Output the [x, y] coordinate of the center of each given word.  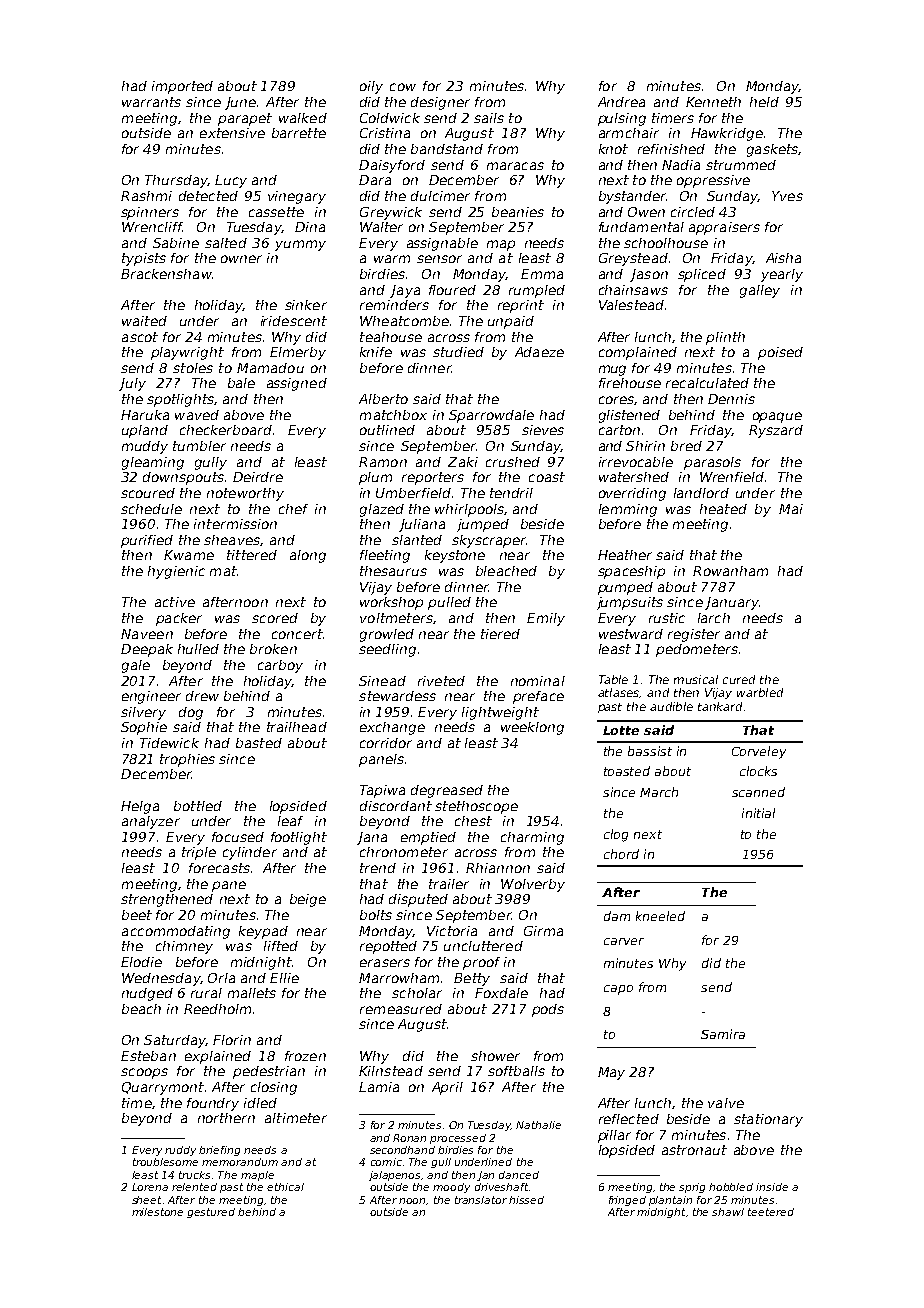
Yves [787, 196]
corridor [386, 743]
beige [308, 900]
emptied [428, 838]
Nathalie [538, 1125]
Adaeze [539, 352]
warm [392, 259]
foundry [213, 1104]
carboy [280, 666]
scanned [758, 792]
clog [616, 835]
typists [144, 259]
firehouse [630, 383]
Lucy [231, 181]
